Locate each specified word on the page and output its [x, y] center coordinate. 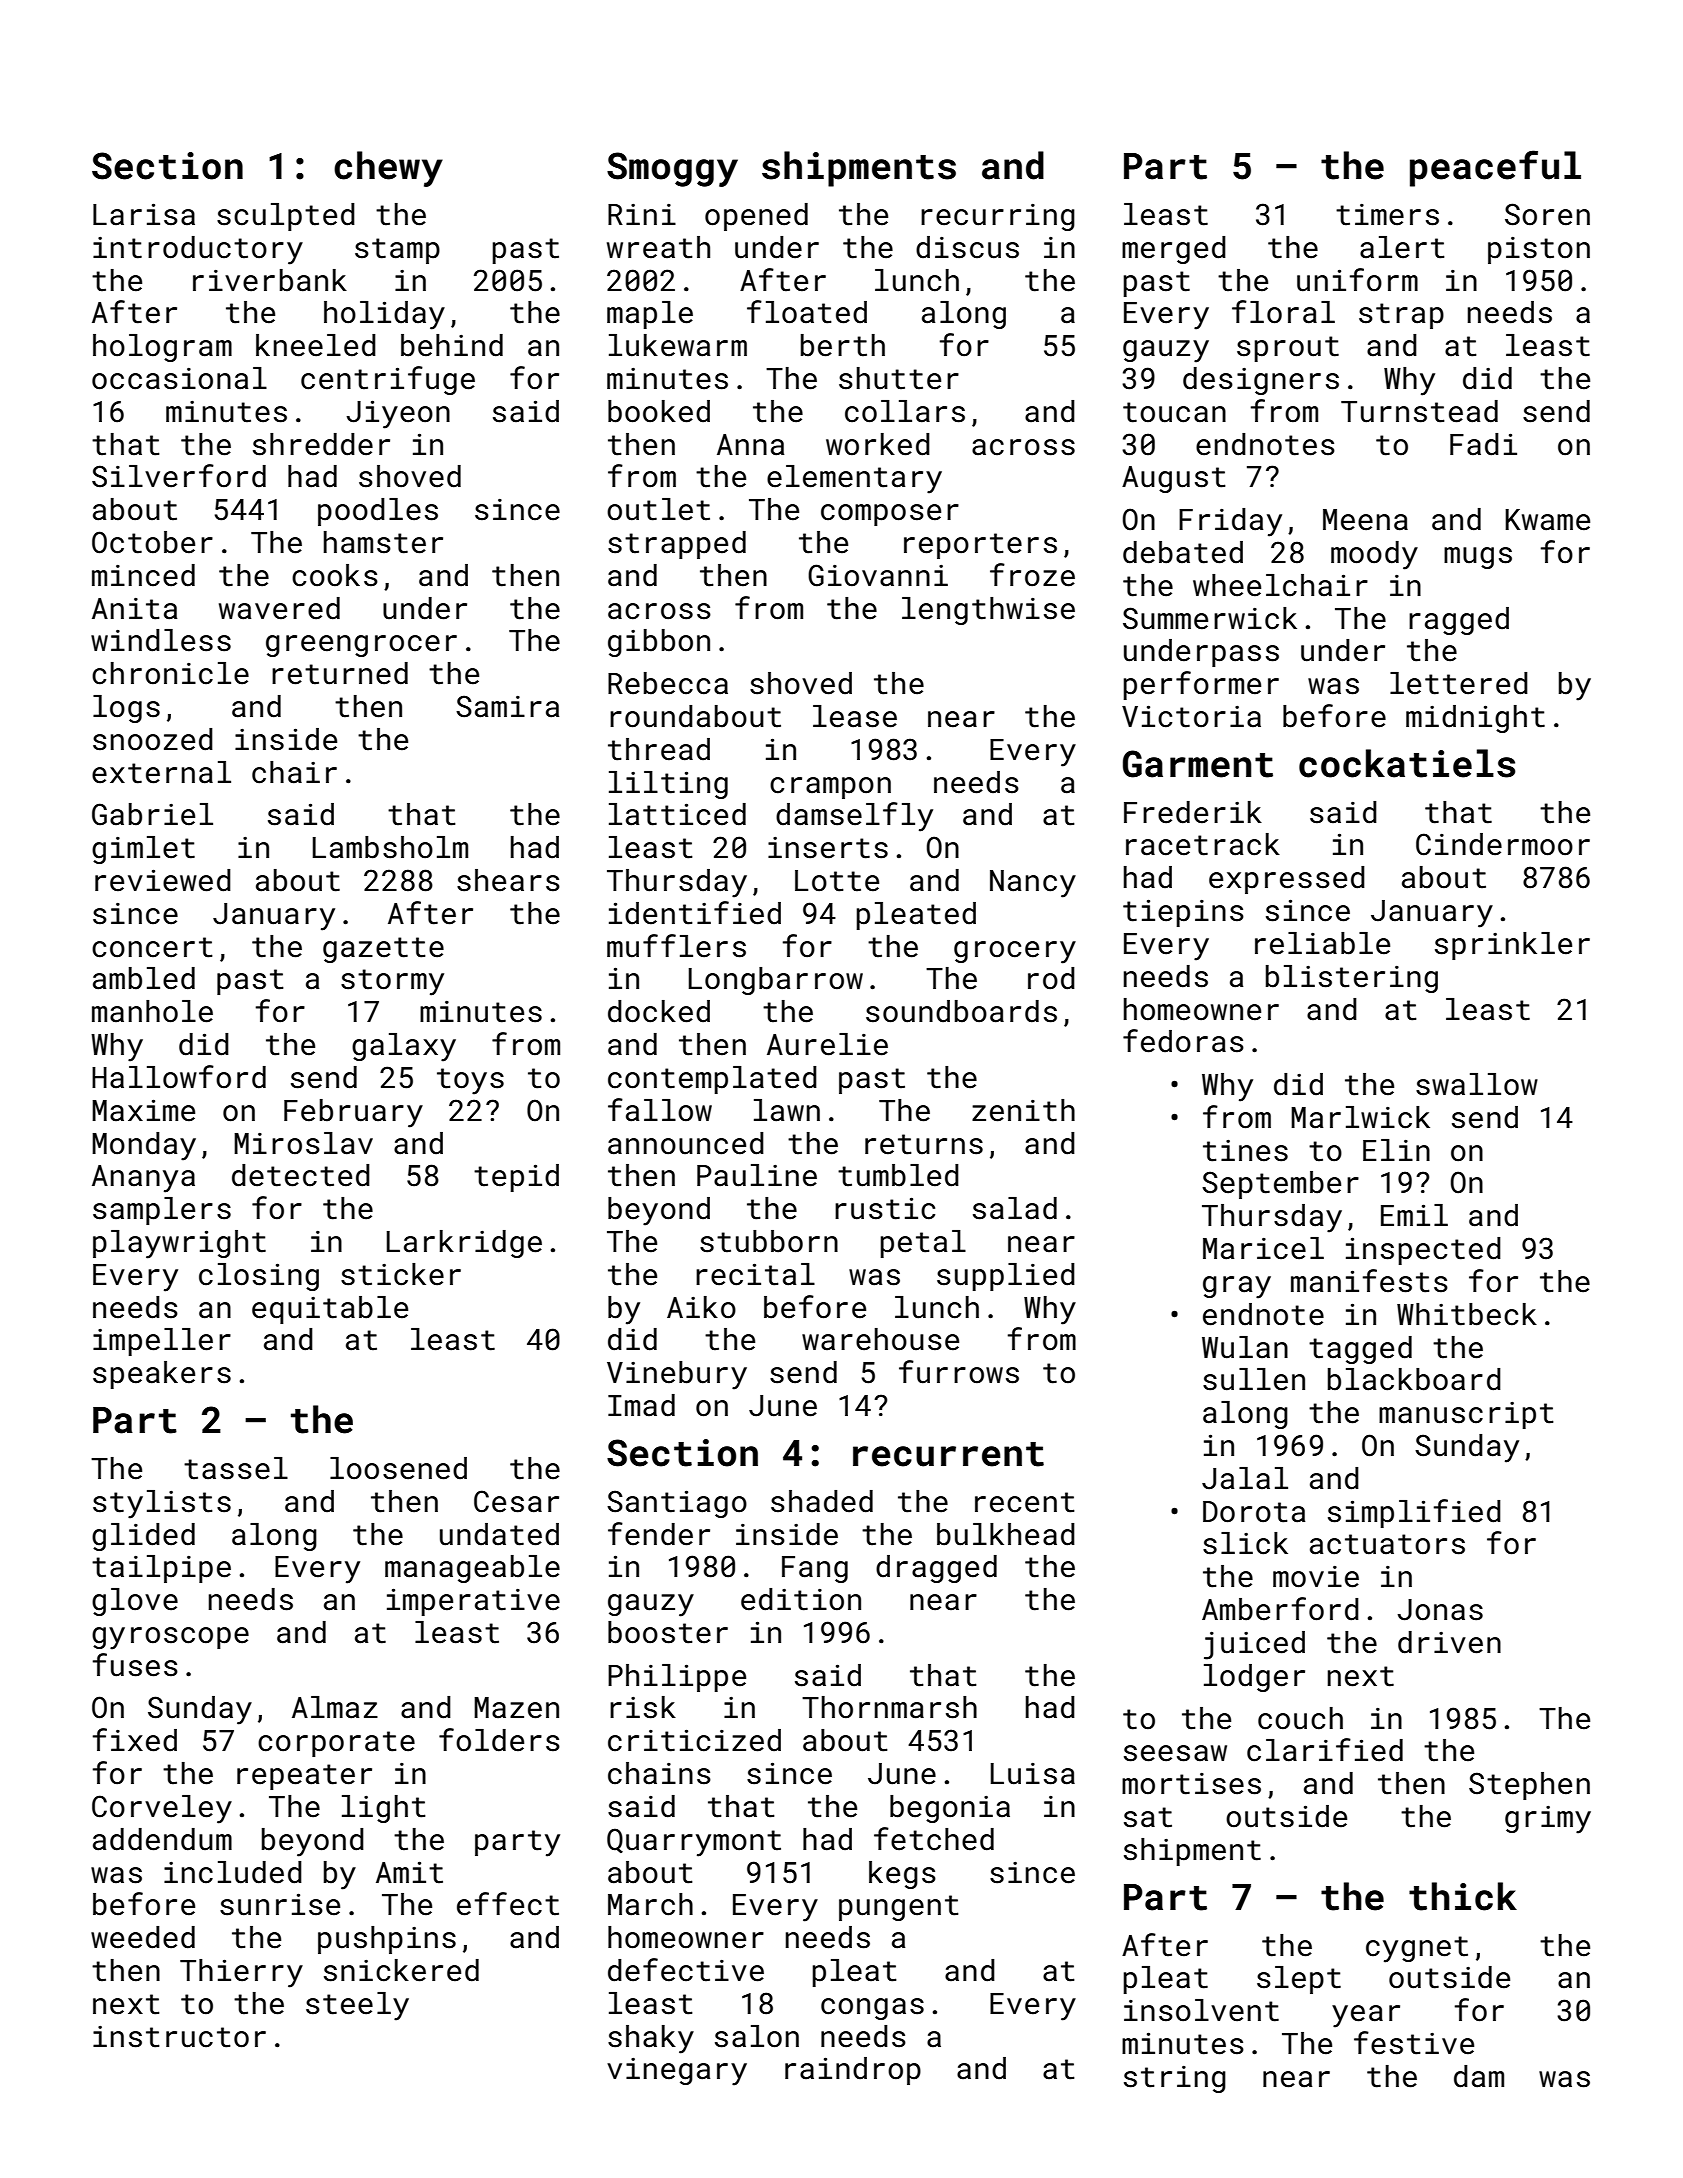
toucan [1174, 412]
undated [499, 1534]
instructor [179, 2037]
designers [1261, 381]
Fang [815, 1569]
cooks [335, 575]
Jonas [1440, 1610]
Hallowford [179, 1077]
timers [1387, 215]
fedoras [1183, 1041]
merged [1174, 250]
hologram [162, 348]
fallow [660, 1110]
